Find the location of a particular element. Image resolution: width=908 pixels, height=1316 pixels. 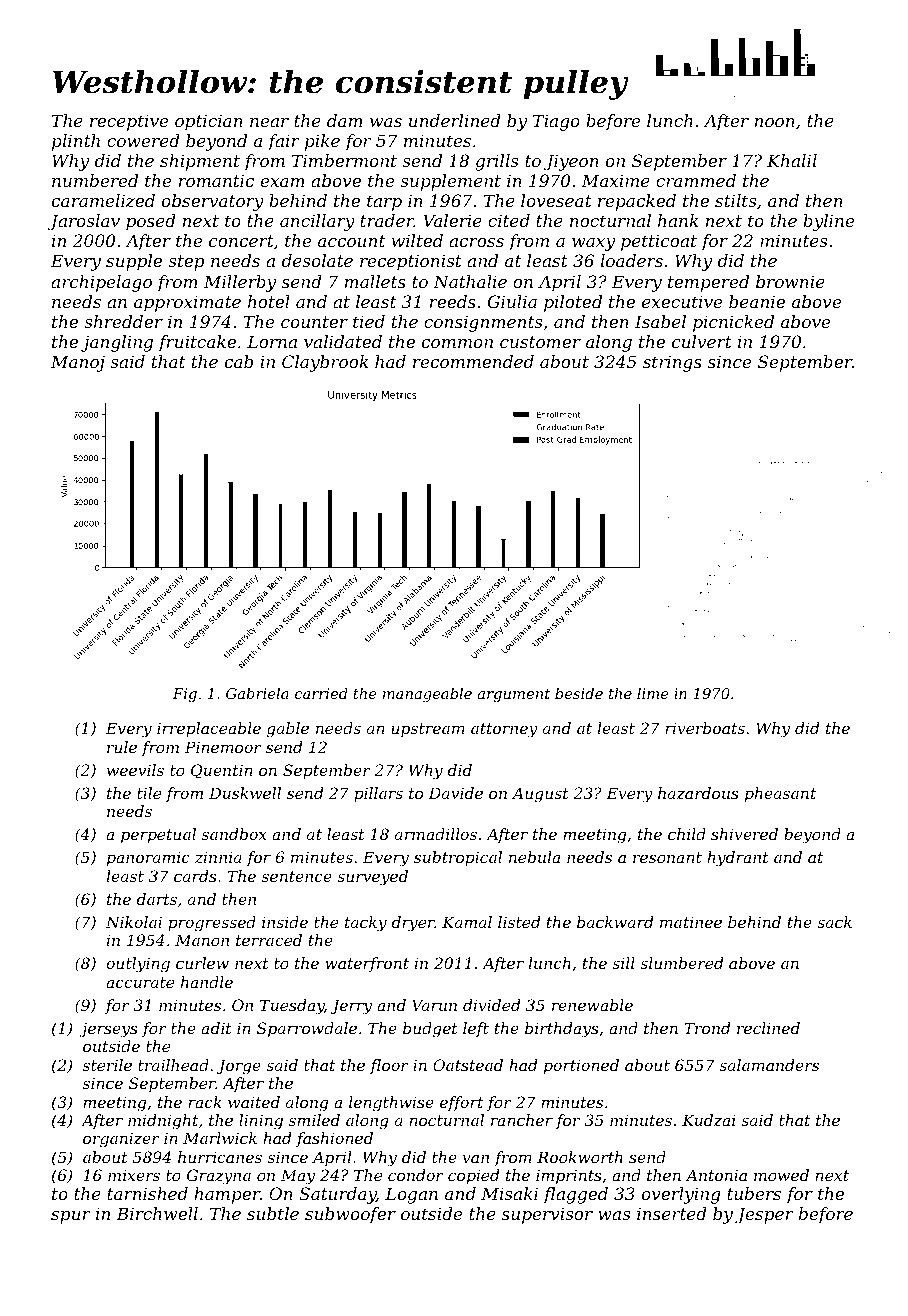

outlying is located at coordinates (138, 965).
